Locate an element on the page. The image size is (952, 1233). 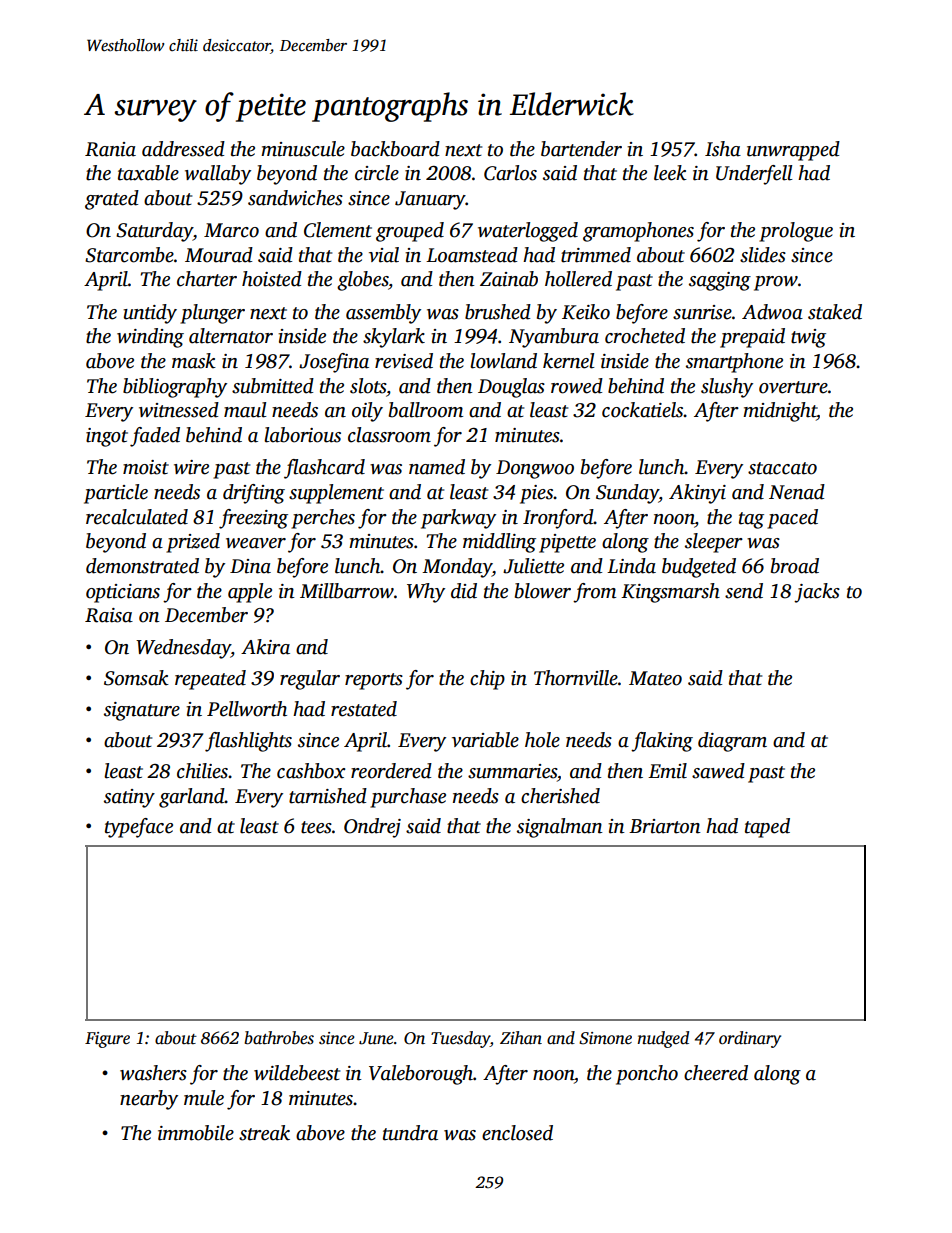
backboard is located at coordinates (395, 149).
